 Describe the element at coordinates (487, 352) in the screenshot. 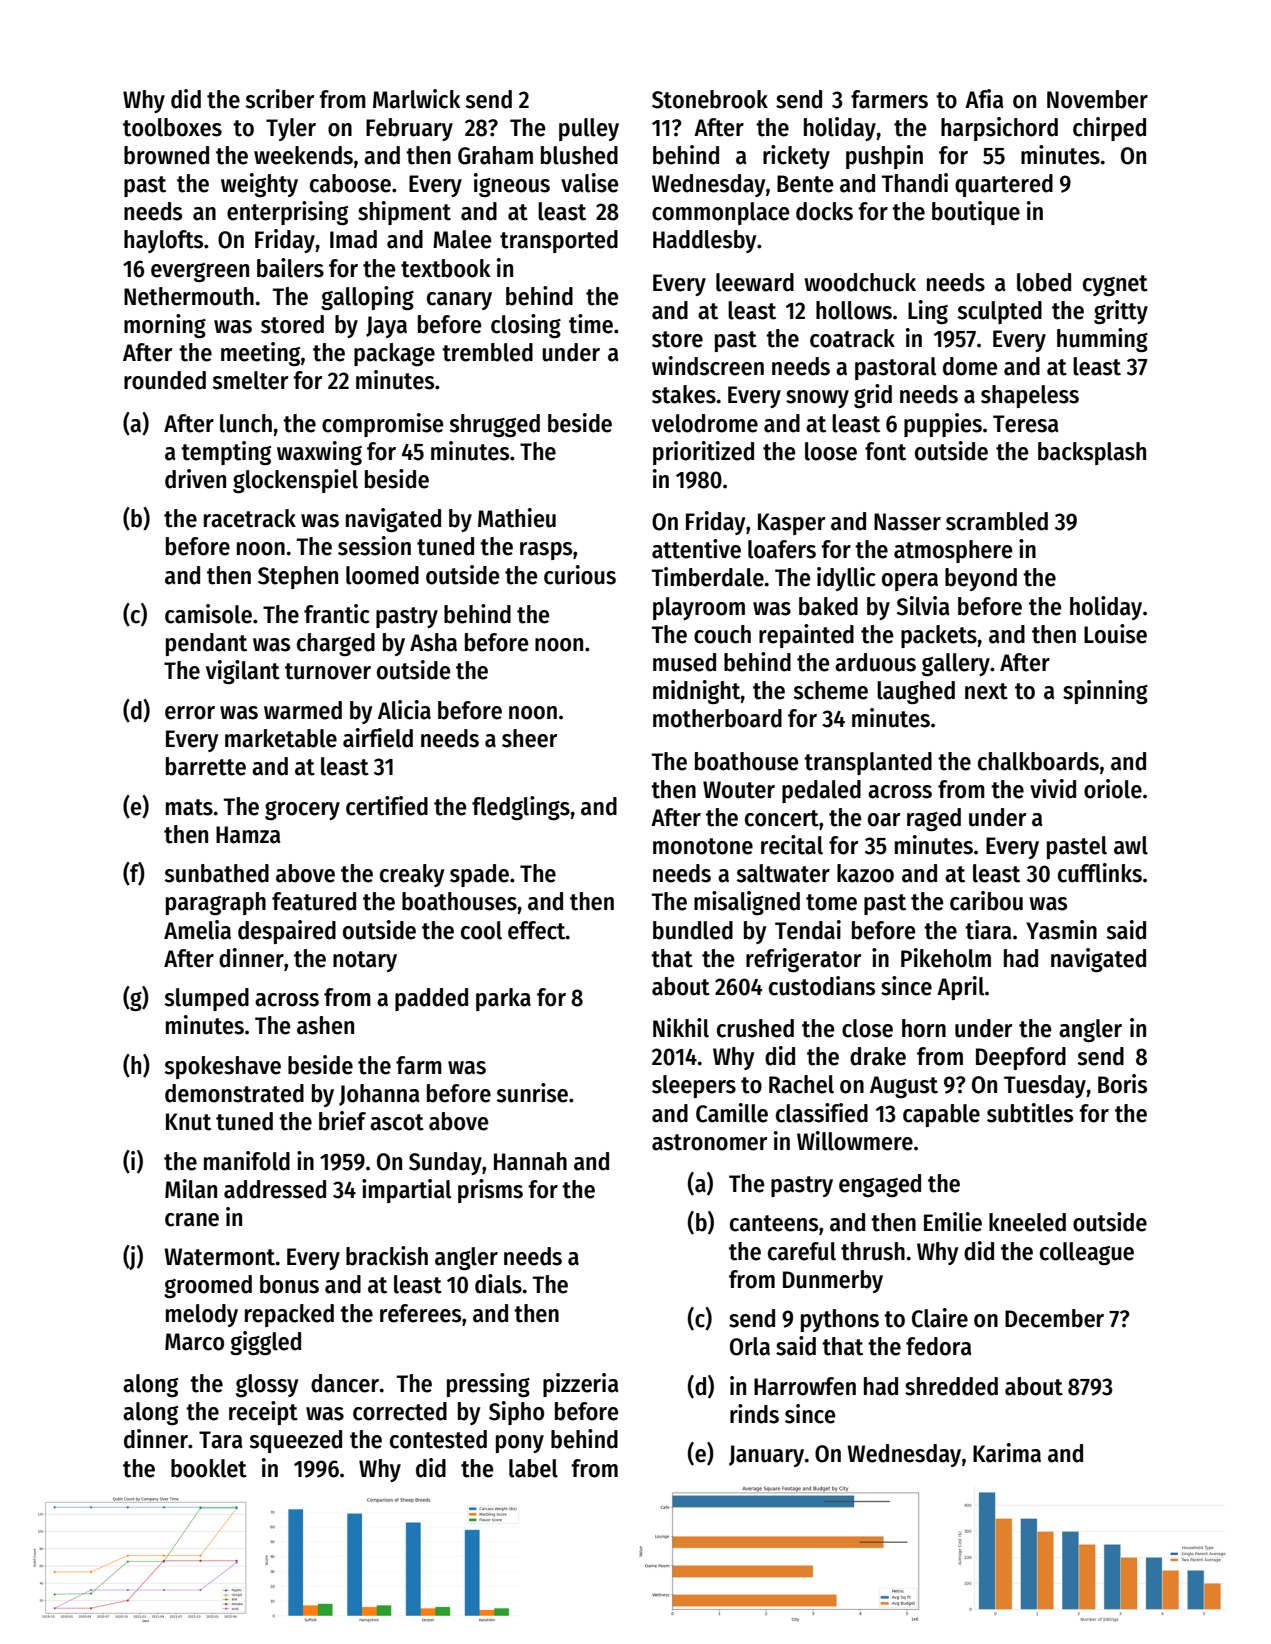

I see `trembled` at that location.
